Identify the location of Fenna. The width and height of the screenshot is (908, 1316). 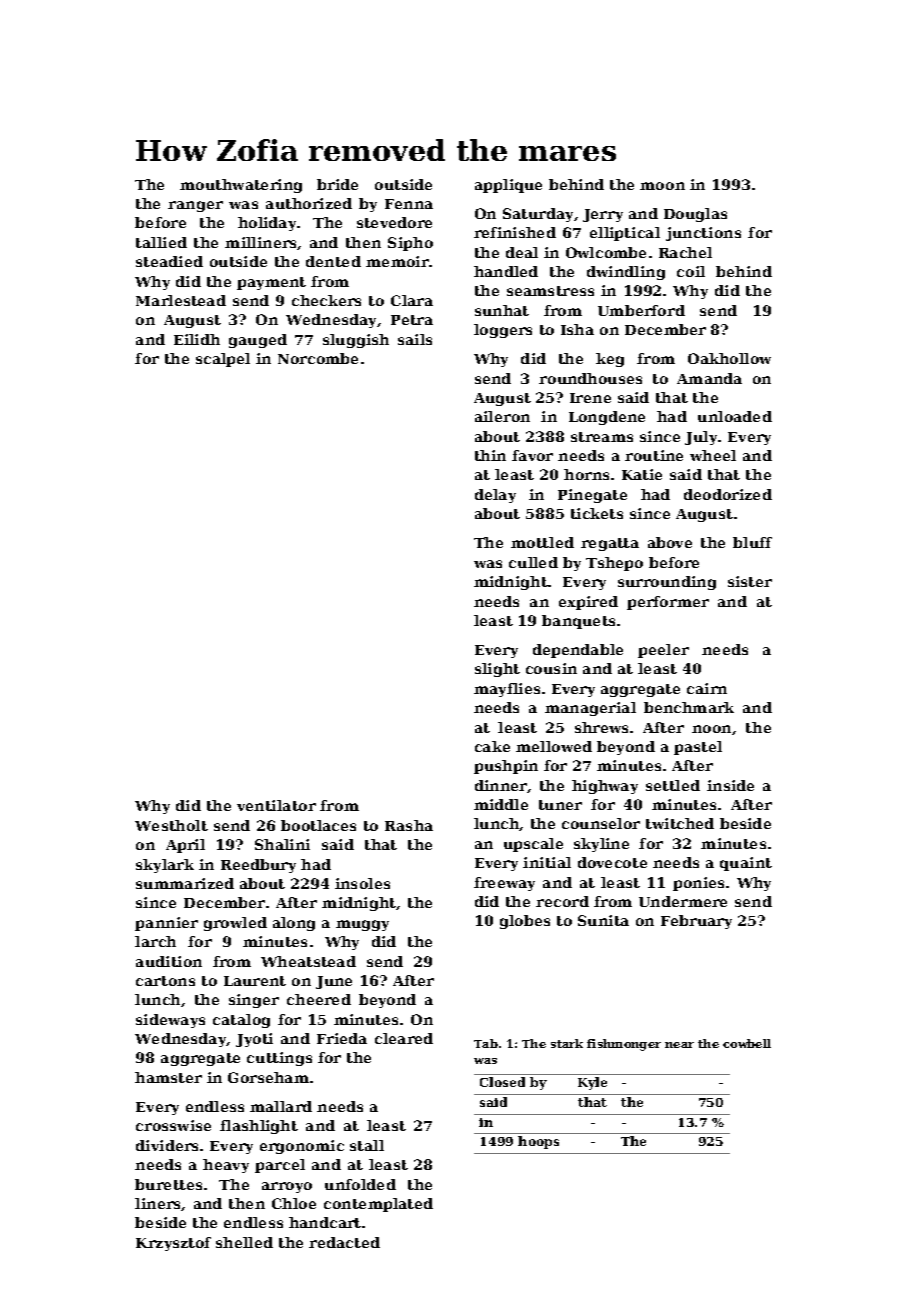
(409, 204).
